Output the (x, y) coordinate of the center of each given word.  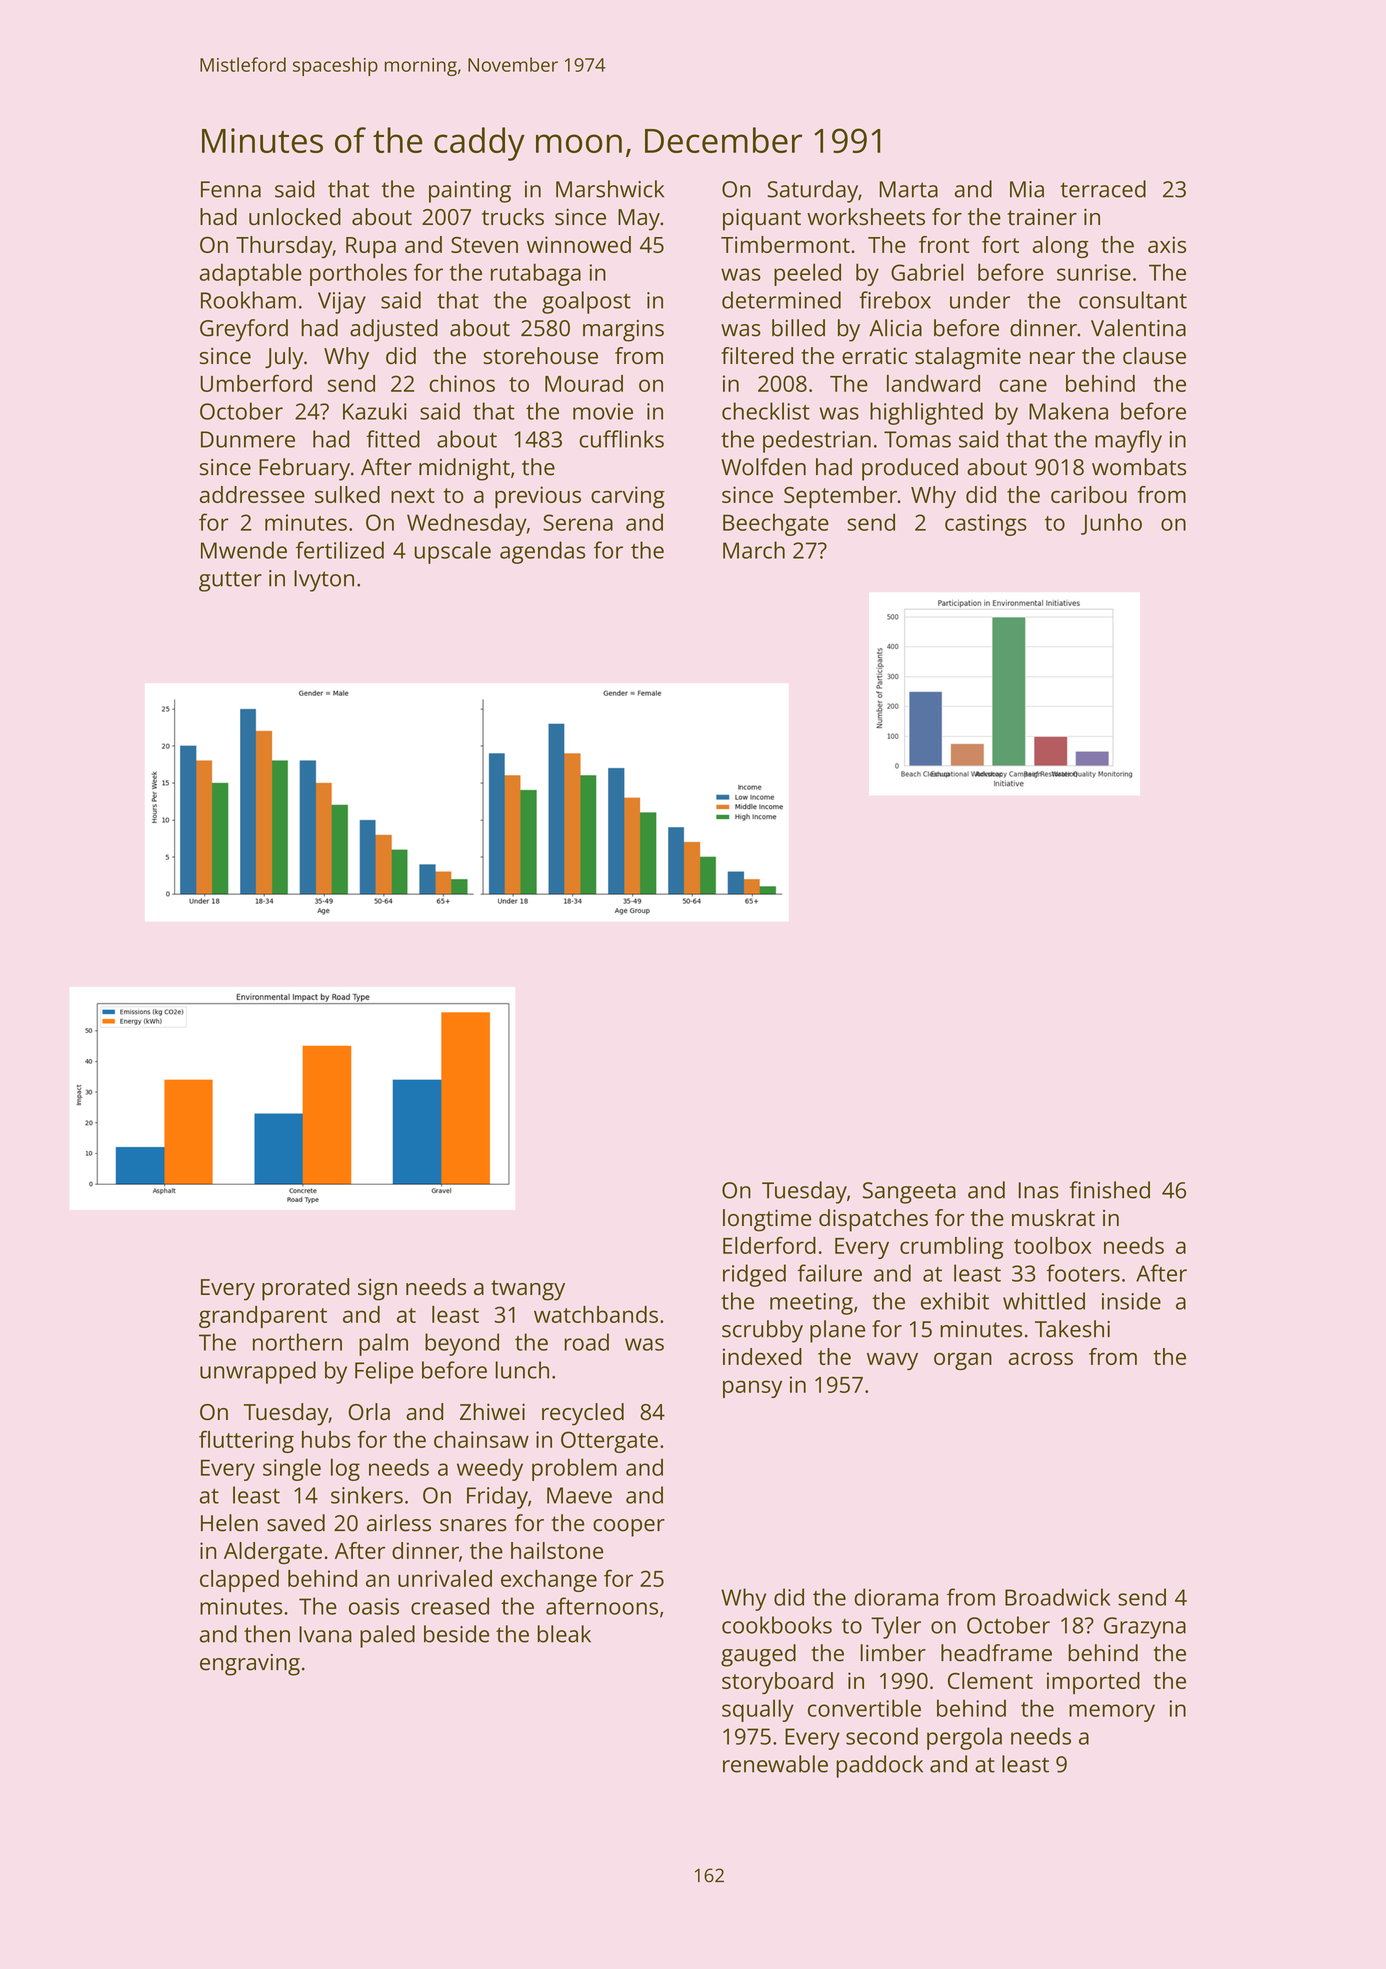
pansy (752, 1389)
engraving (250, 1665)
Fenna (231, 189)
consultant (1133, 300)
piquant (762, 219)
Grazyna (1145, 1628)
